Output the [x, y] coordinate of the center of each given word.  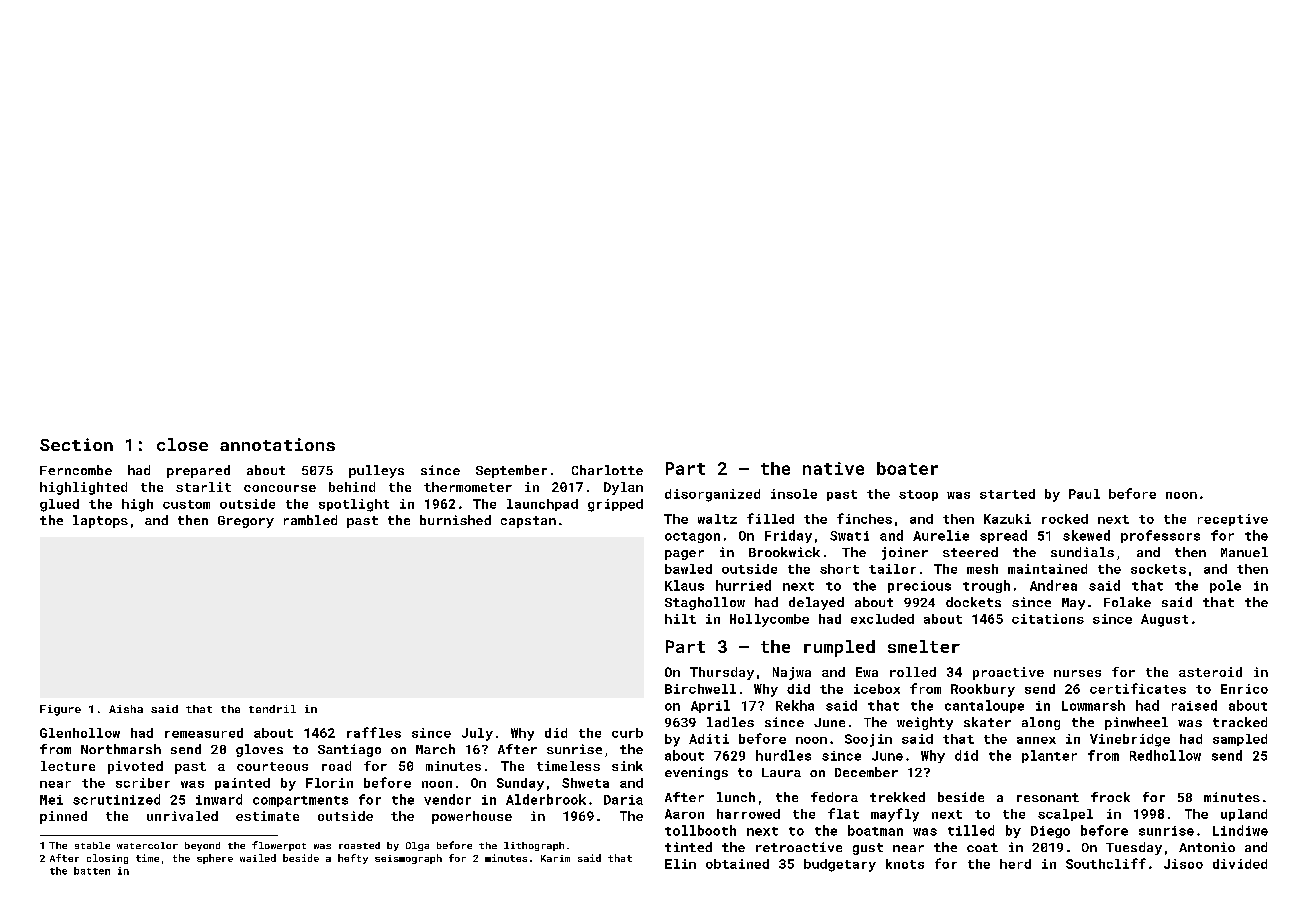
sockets [1158, 569]
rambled [310, 520]
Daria [623, 800]
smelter [924, 646]
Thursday [722, 673]
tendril [272, 709]
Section [76, 444]
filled [770, 518]
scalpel [1065, 815]
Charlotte [607, 470]
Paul [1084, 494]
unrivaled [182, 816]
